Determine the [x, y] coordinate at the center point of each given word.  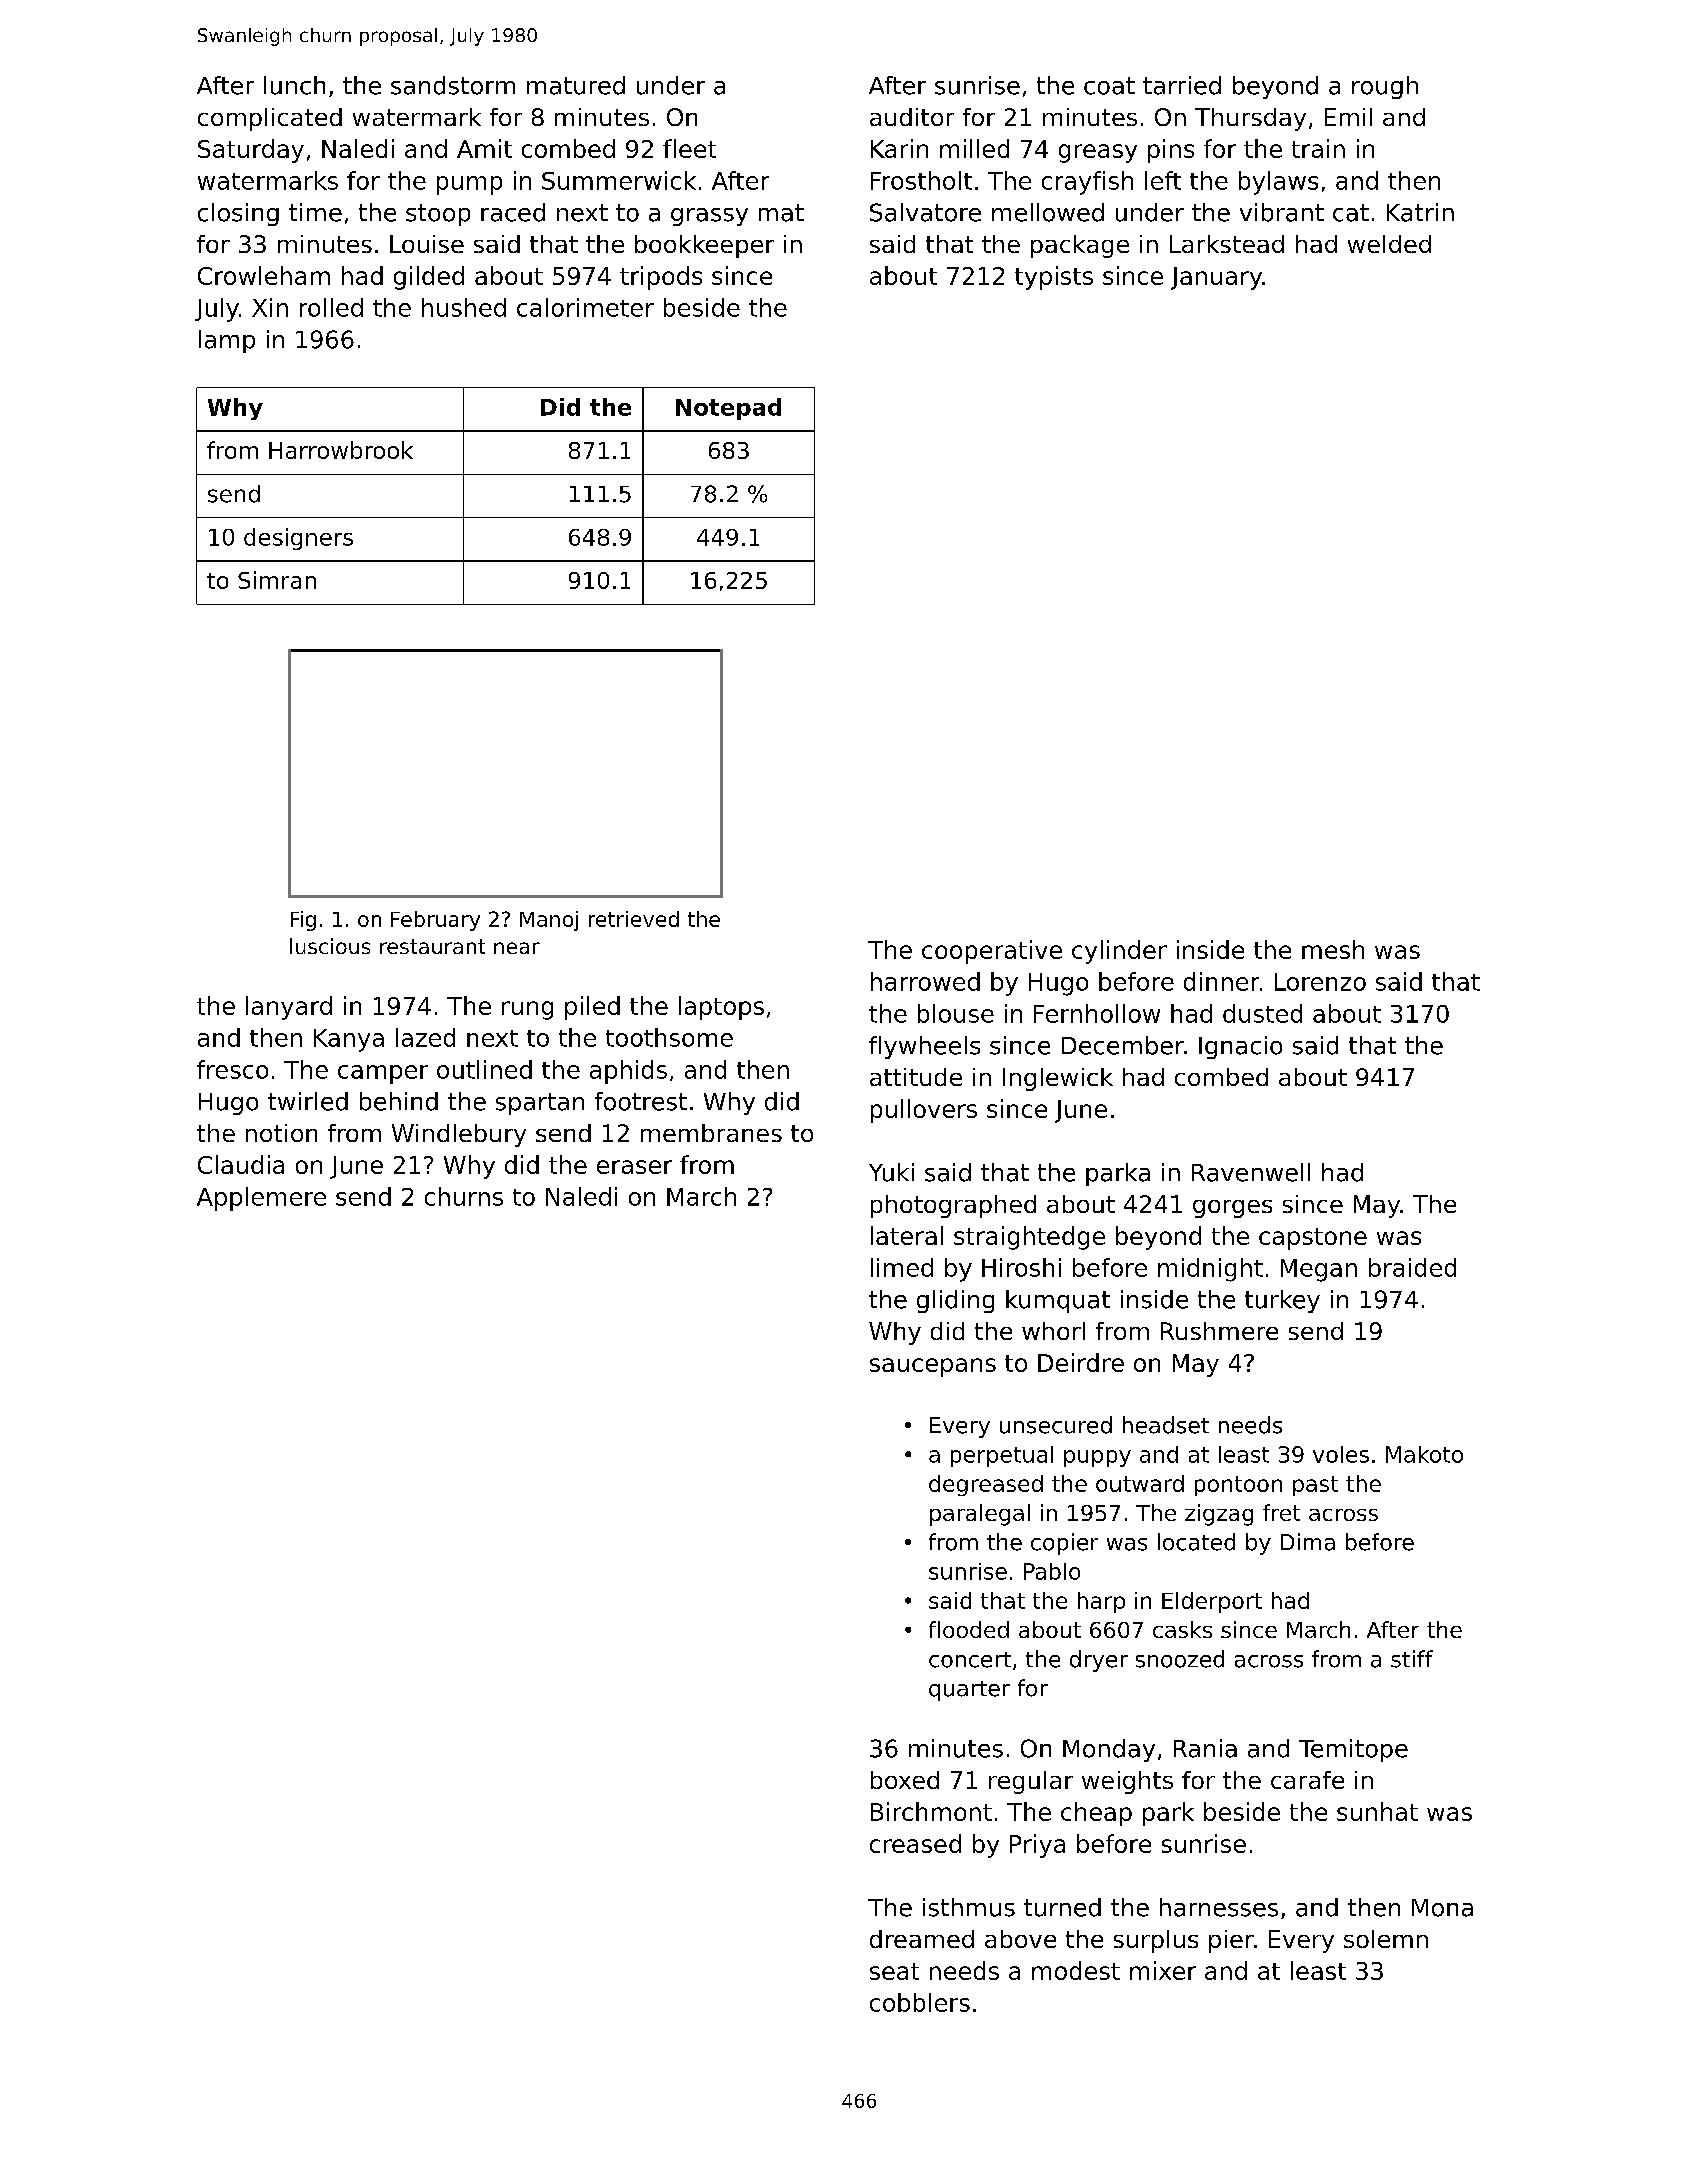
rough [1385, 87]
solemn [1386, 1939]
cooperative [992, 952]
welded [1389, 244]
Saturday [251, 151]
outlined [484, 1069]
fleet [689, 148]
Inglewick [1058, 1079]
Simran [277, 580]
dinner [1221, 981]
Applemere [261, 1199]
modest [1076, 1970]
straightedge [1029, 1238]
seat [894, 1971]
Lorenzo [1320, 982]
